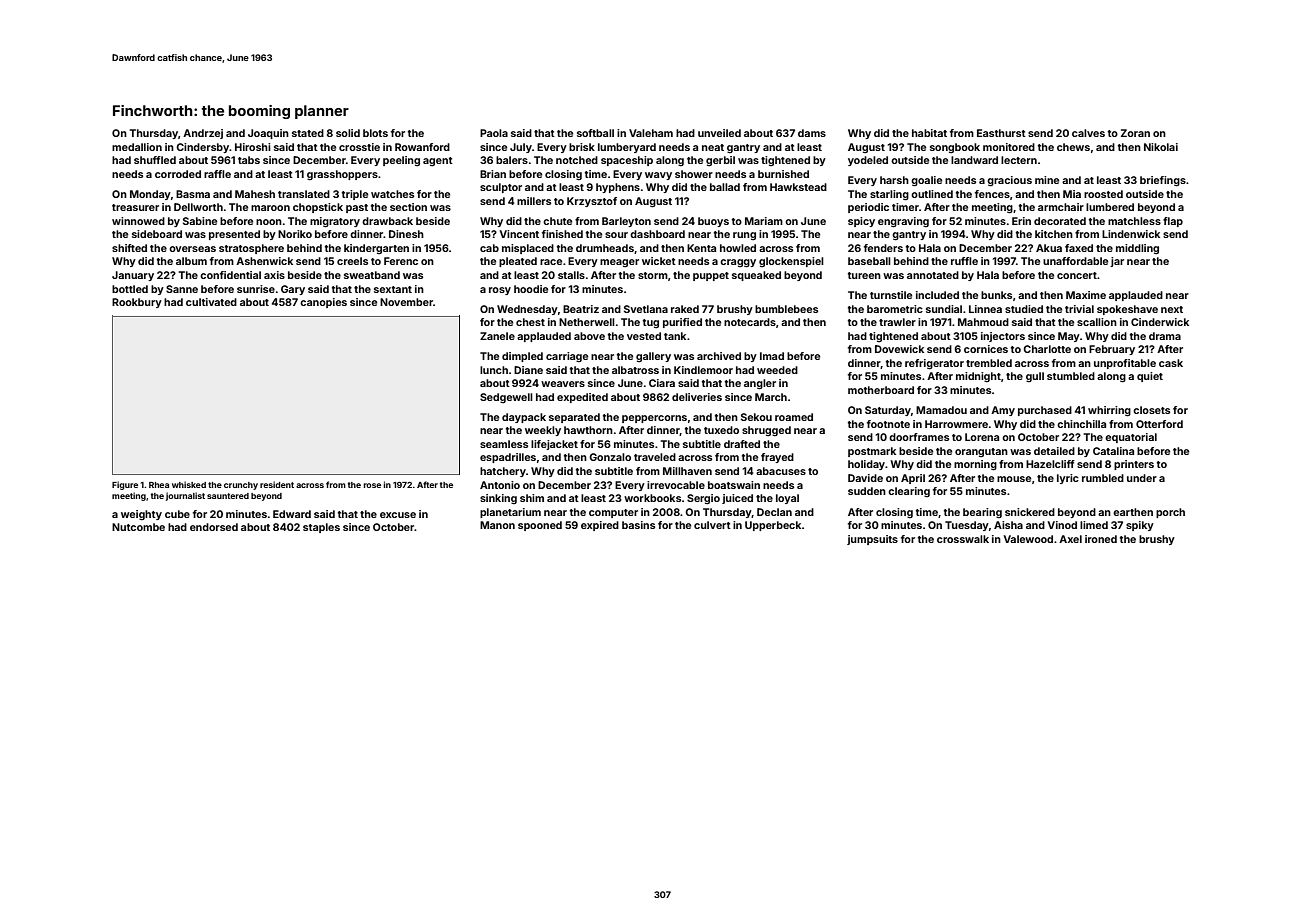 This image has width=1308, height=924. Describe the element at coordinates (372, 485) in the image. I see `rose` at that location.
